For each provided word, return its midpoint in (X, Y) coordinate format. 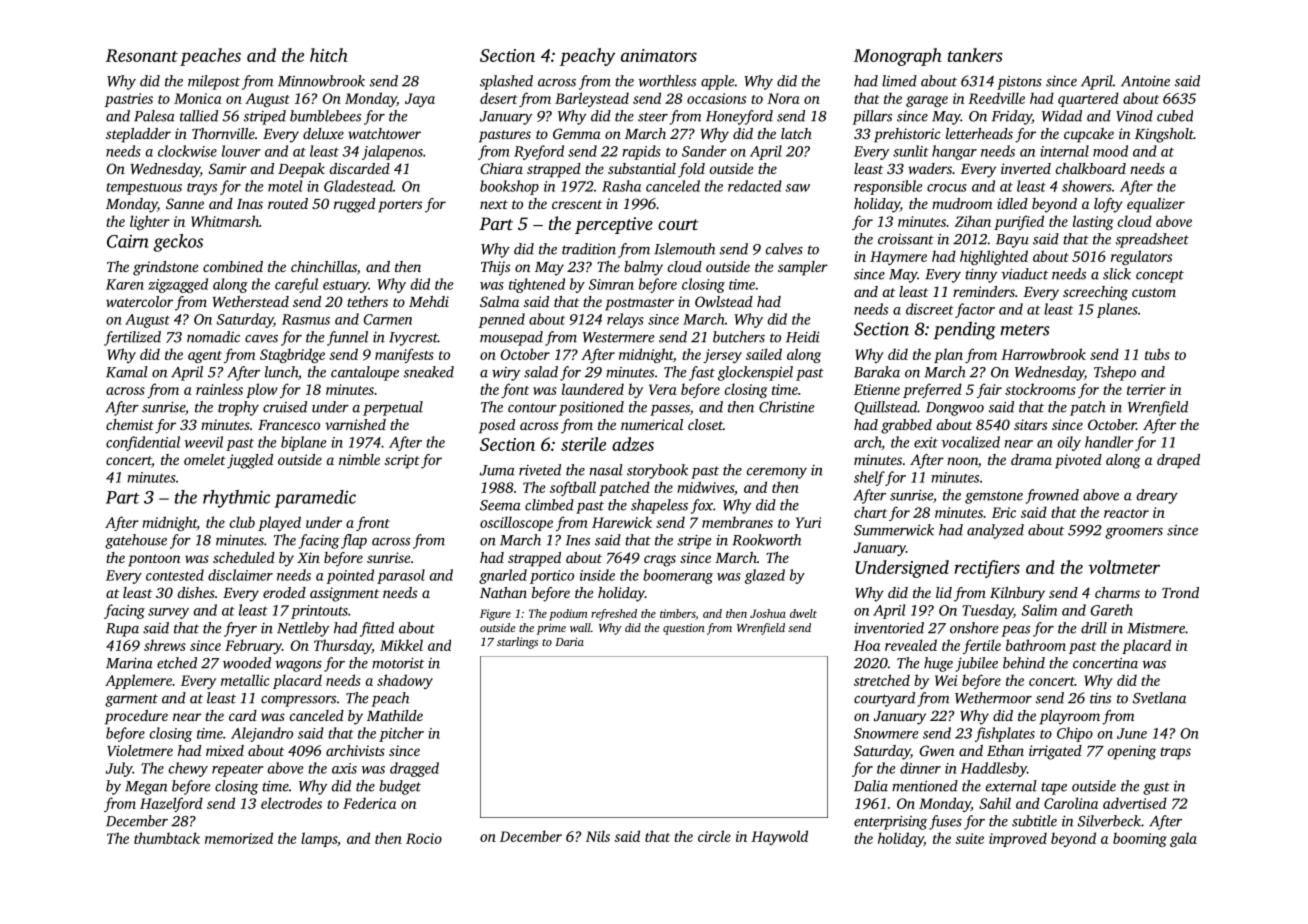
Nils (598, 836)
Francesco (289, 425)
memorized (239, 838)
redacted (755, 186)
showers (1087, 186)
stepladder (138, 135)
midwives (705, 487)
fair (989, 390)
